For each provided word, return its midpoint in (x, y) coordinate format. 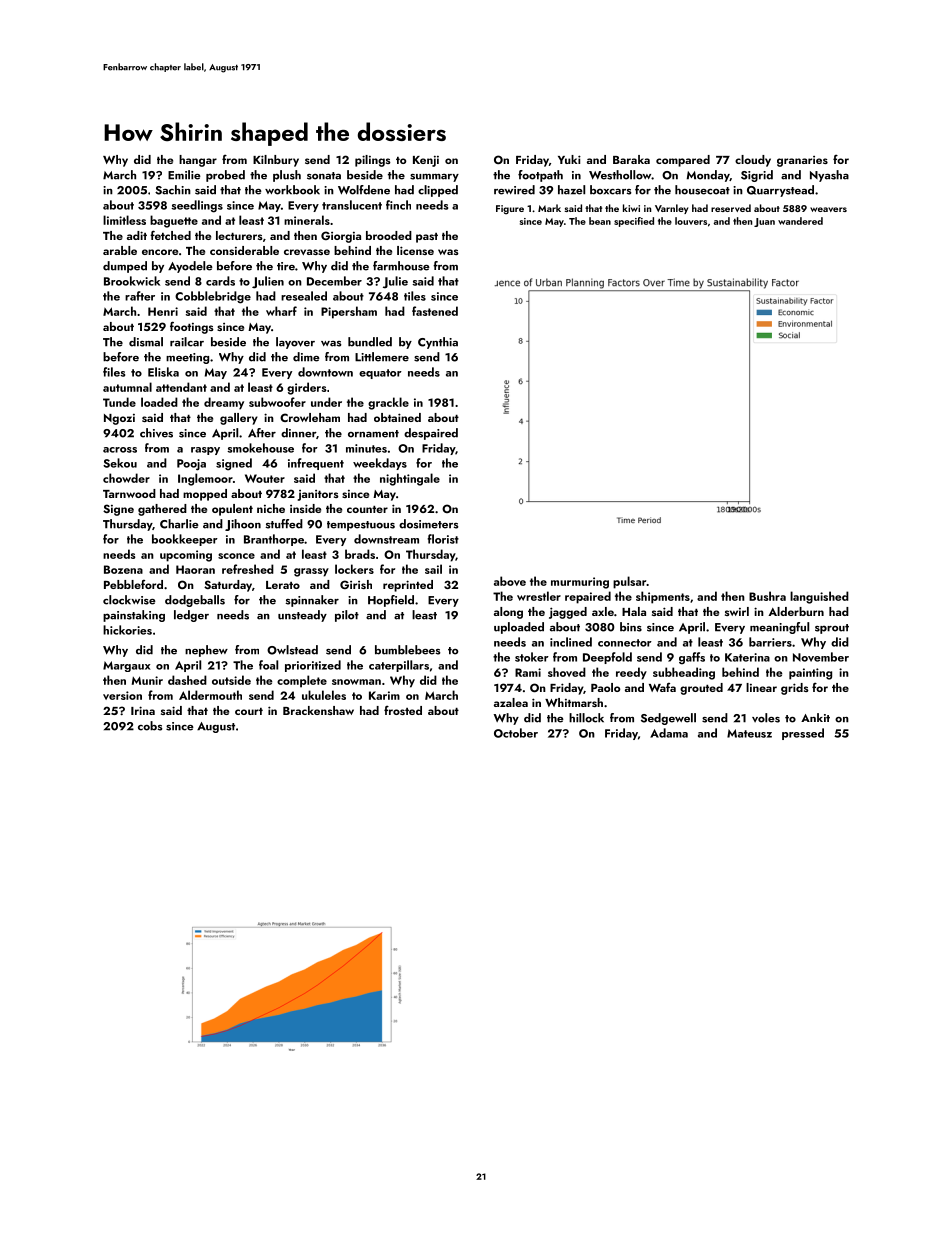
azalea (511, 702)
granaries (802, 161)
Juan (764, 222)
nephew (206, 651)
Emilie (184, 175)
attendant (181, 387)
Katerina (747, 657)
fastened (435, 311)
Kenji (426, 161)
